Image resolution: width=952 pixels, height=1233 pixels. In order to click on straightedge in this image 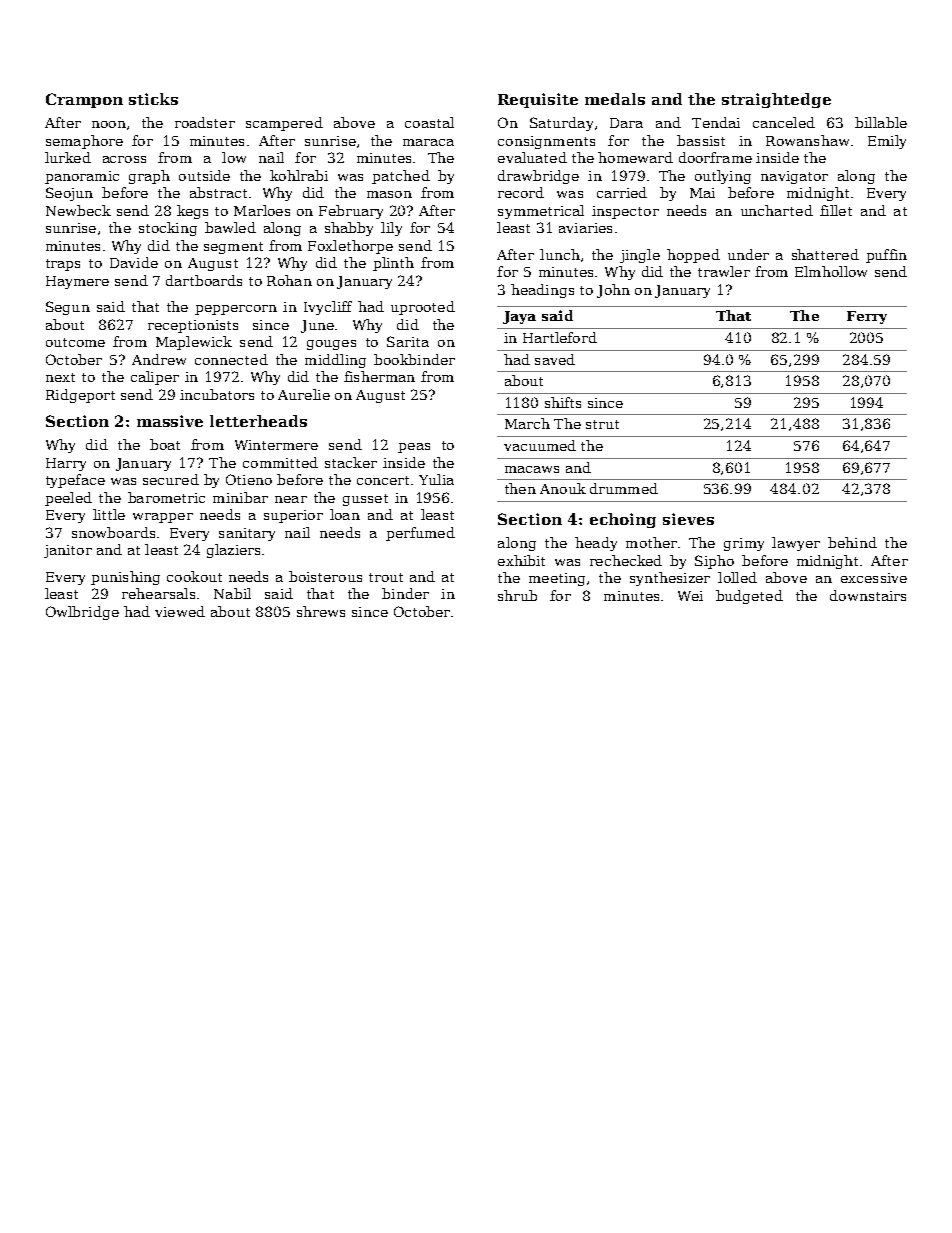, I will do `click(776, 100)`.
